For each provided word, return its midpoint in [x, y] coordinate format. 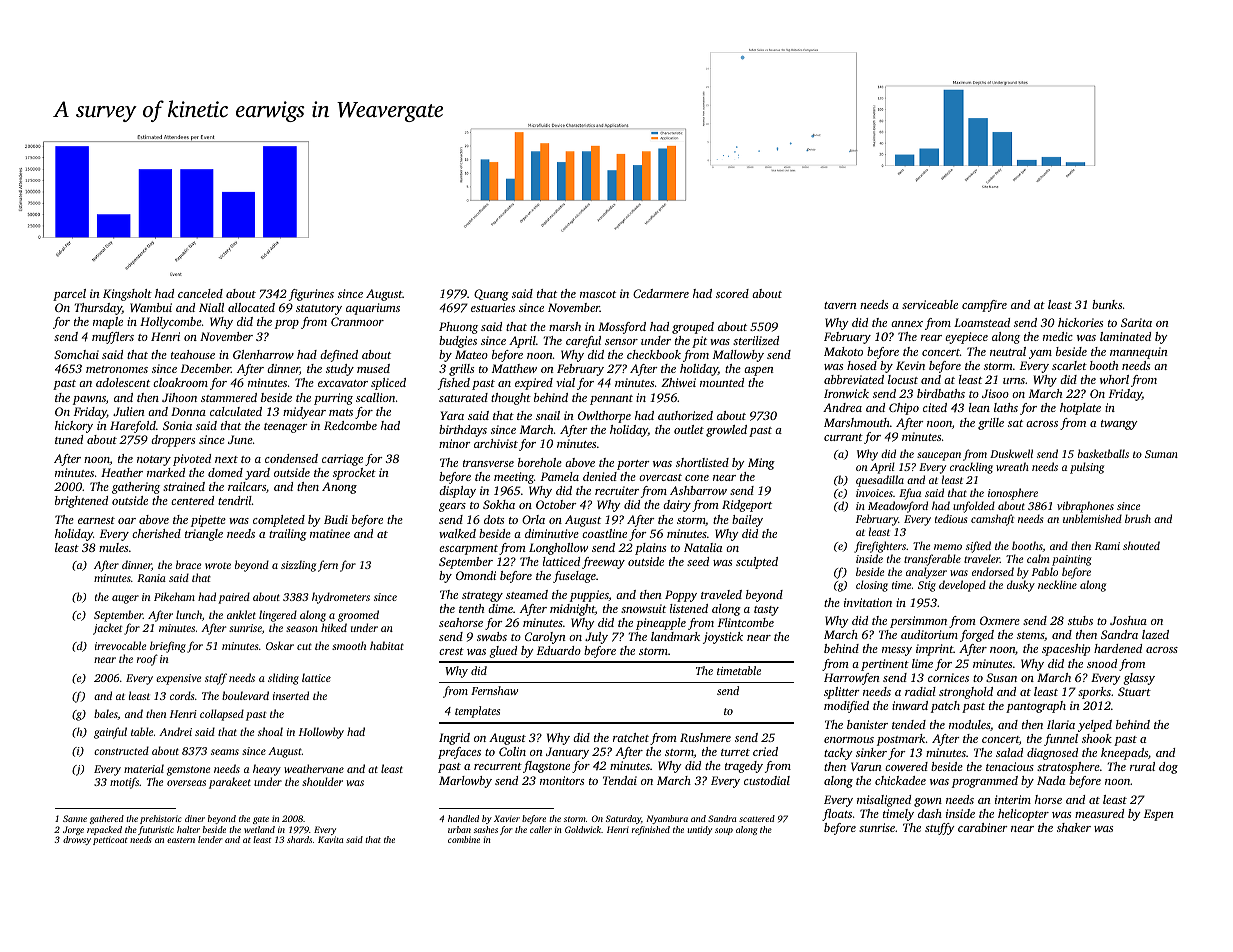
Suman [1161, 454]
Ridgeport [747, 506]
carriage [342, 460]
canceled [200, 293]
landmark [675, 636]
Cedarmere [661, 293]
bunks [1107, 304]
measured [1099, 813]
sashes [486, 829]
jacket [107, 629]
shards [299, 839]
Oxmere [1000, 620]
